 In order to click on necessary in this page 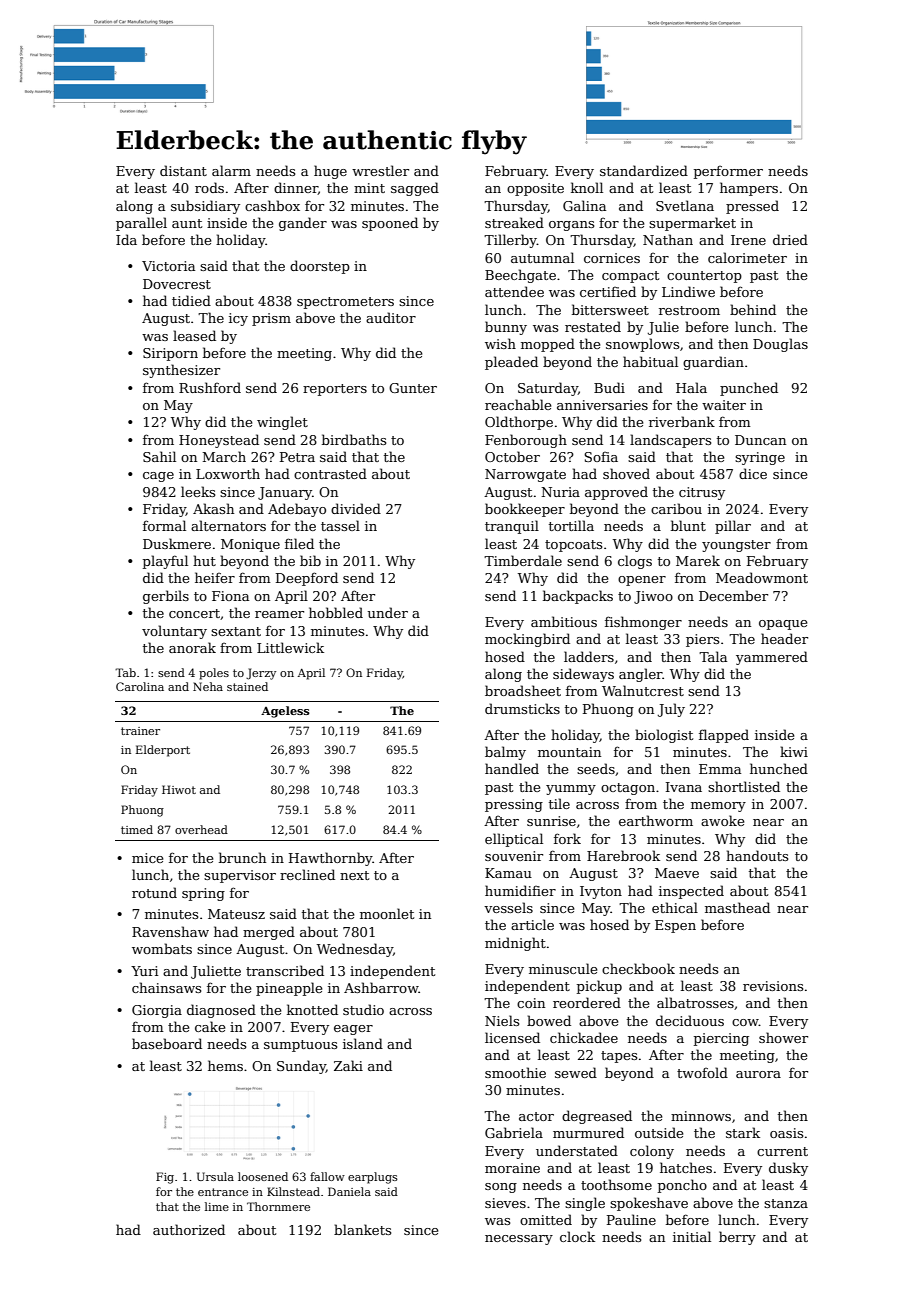, I will do `click(519, 1240)`.
